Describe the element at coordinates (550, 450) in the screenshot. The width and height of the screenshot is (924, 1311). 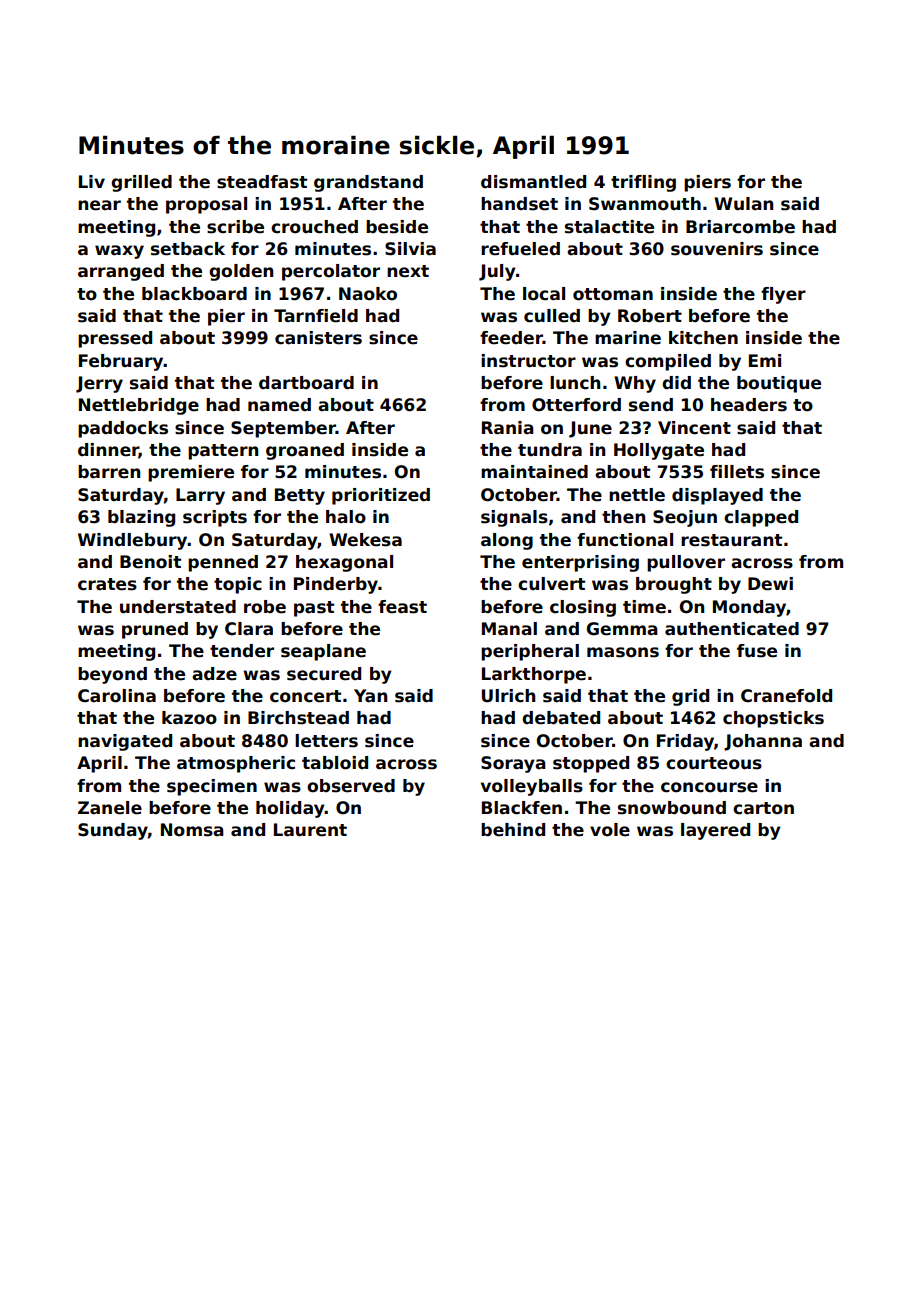
I see `tundra` at that location.
